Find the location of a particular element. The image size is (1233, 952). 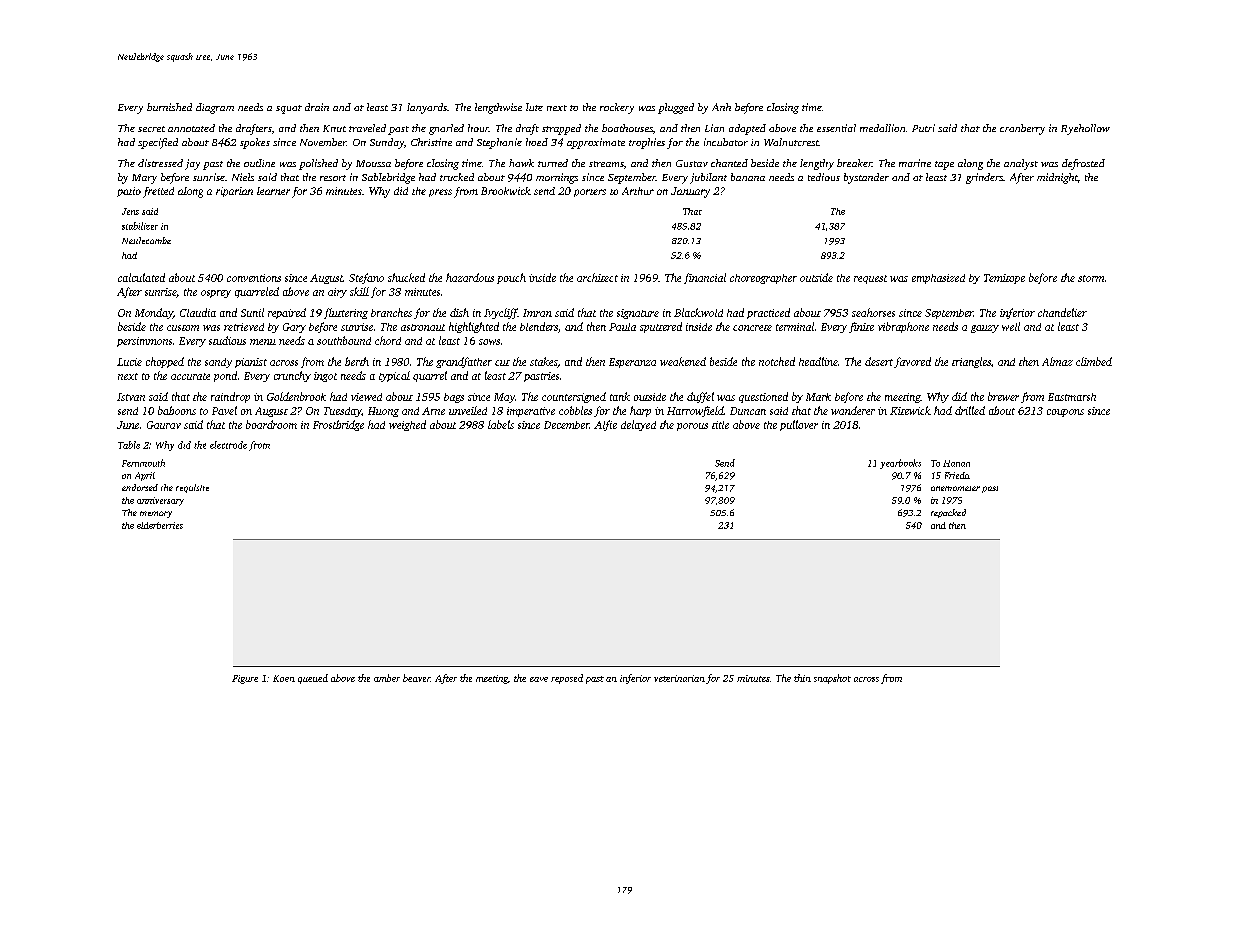

requisite is located at coordinates (192, 488).
